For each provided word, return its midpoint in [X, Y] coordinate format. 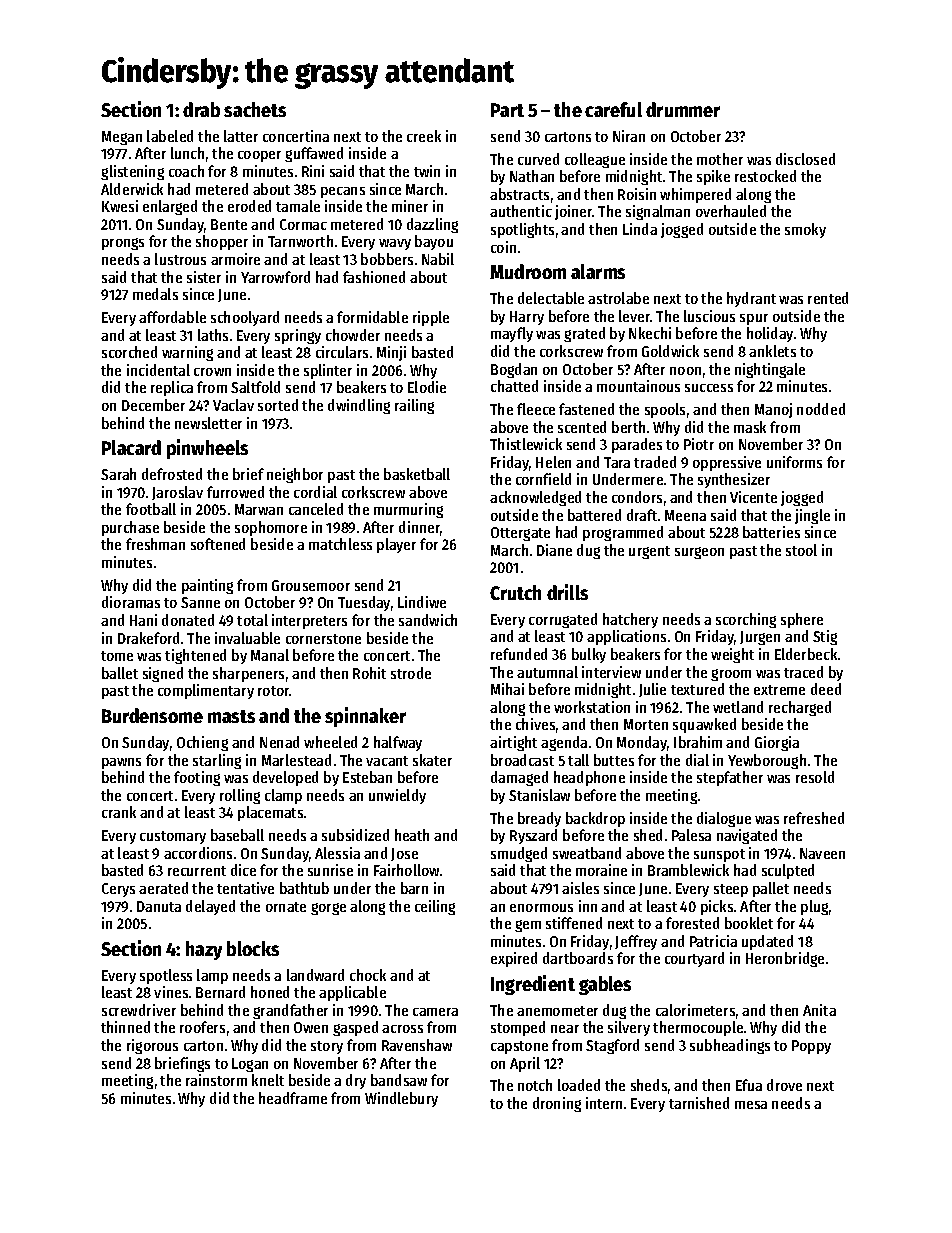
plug [814, 907]
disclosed [805, 159]
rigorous [152, 1046]
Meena [685, 515]
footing [197, 778]
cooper [259, 156]
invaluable [247, 638]
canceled [316, 509]
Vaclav [233, 405]
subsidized [355, 835]
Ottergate [520, 534]
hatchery [630, 620]
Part [507, 110]
